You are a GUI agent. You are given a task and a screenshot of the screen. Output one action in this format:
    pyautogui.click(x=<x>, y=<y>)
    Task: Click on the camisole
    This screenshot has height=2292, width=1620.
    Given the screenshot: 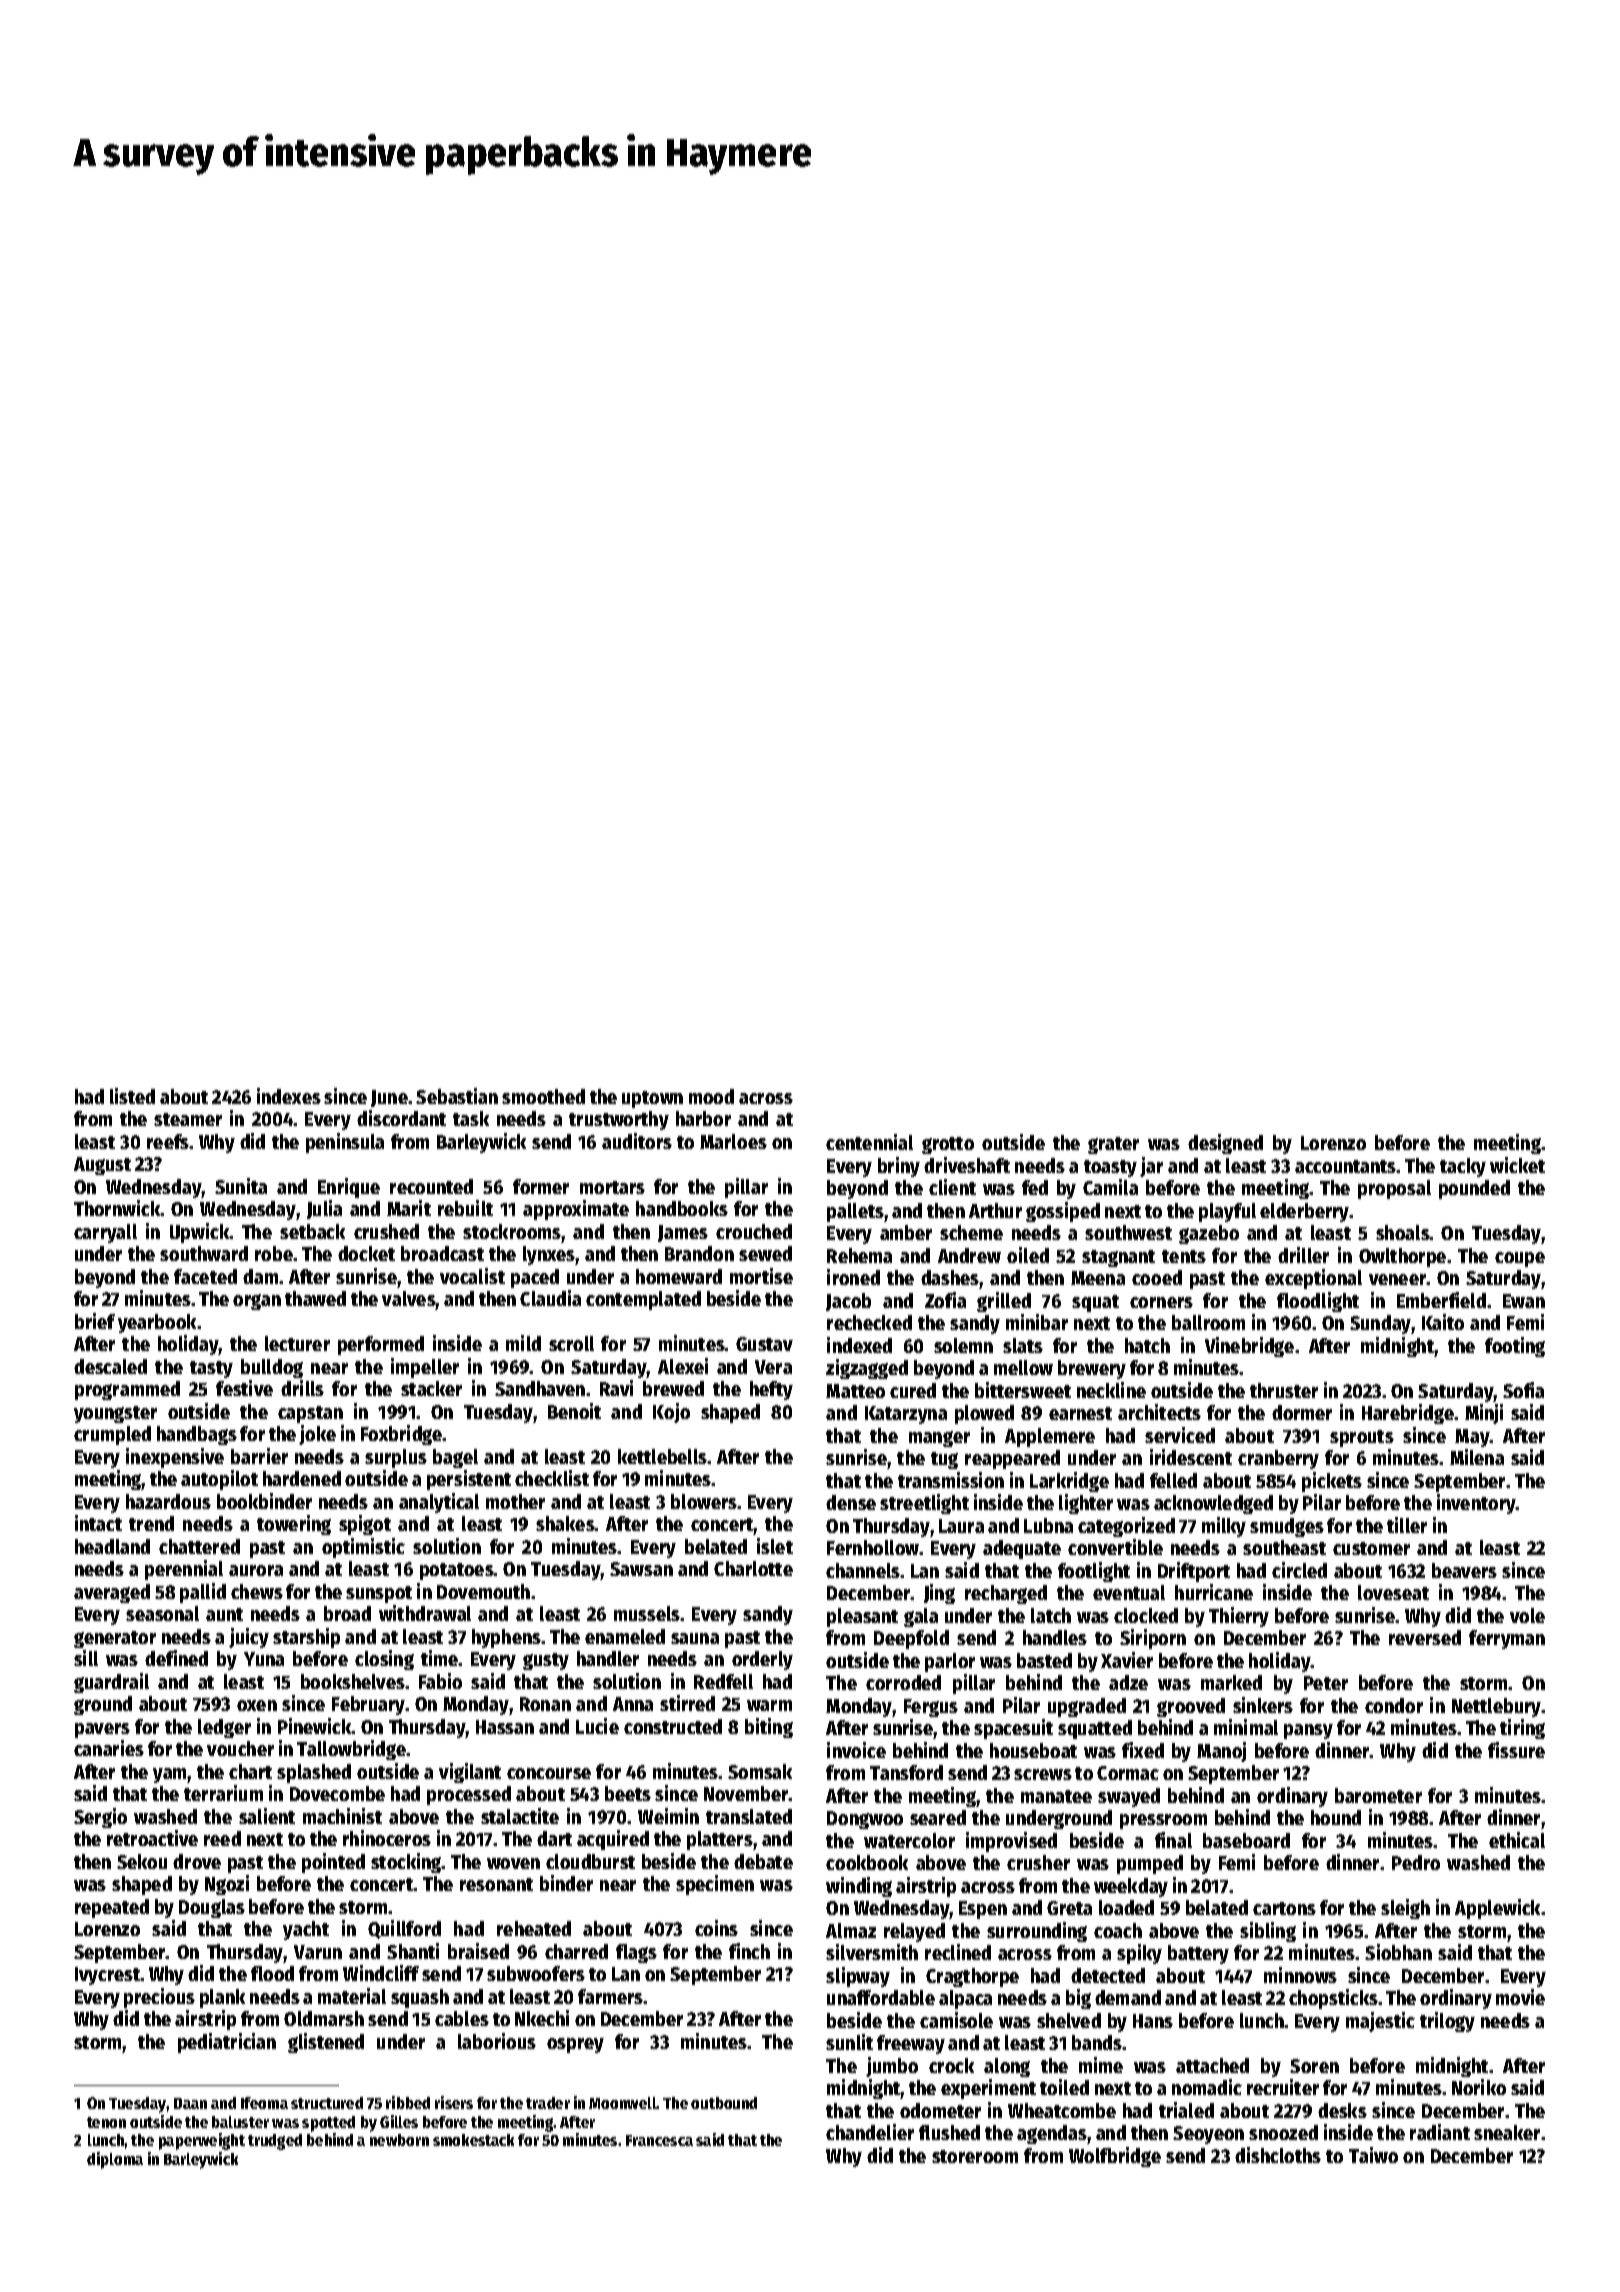 What is the action you would take?
    pyautogui.click(x=956, y=2020)
